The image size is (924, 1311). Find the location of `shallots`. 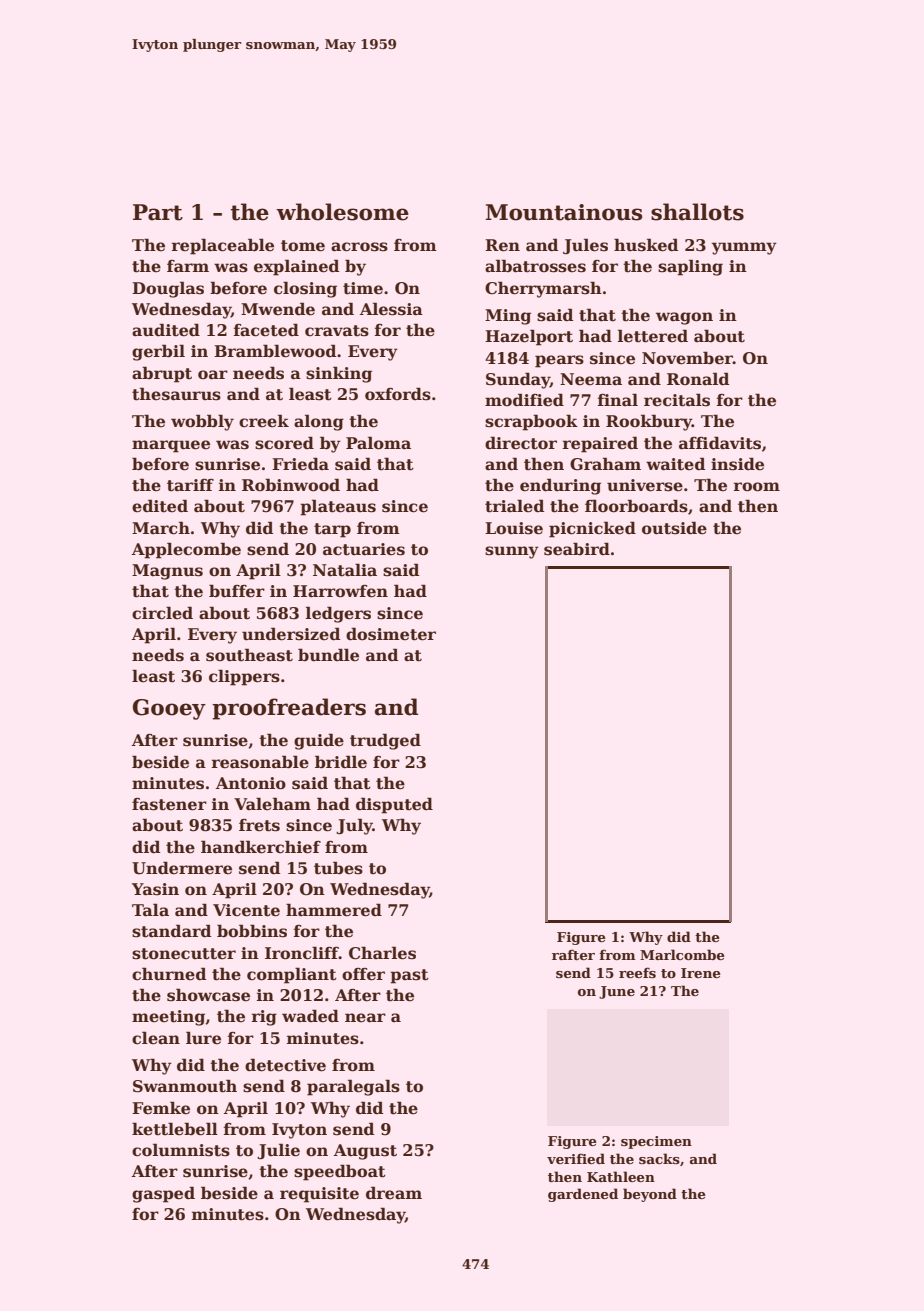

shallots is located at coordinates (697, 212).
